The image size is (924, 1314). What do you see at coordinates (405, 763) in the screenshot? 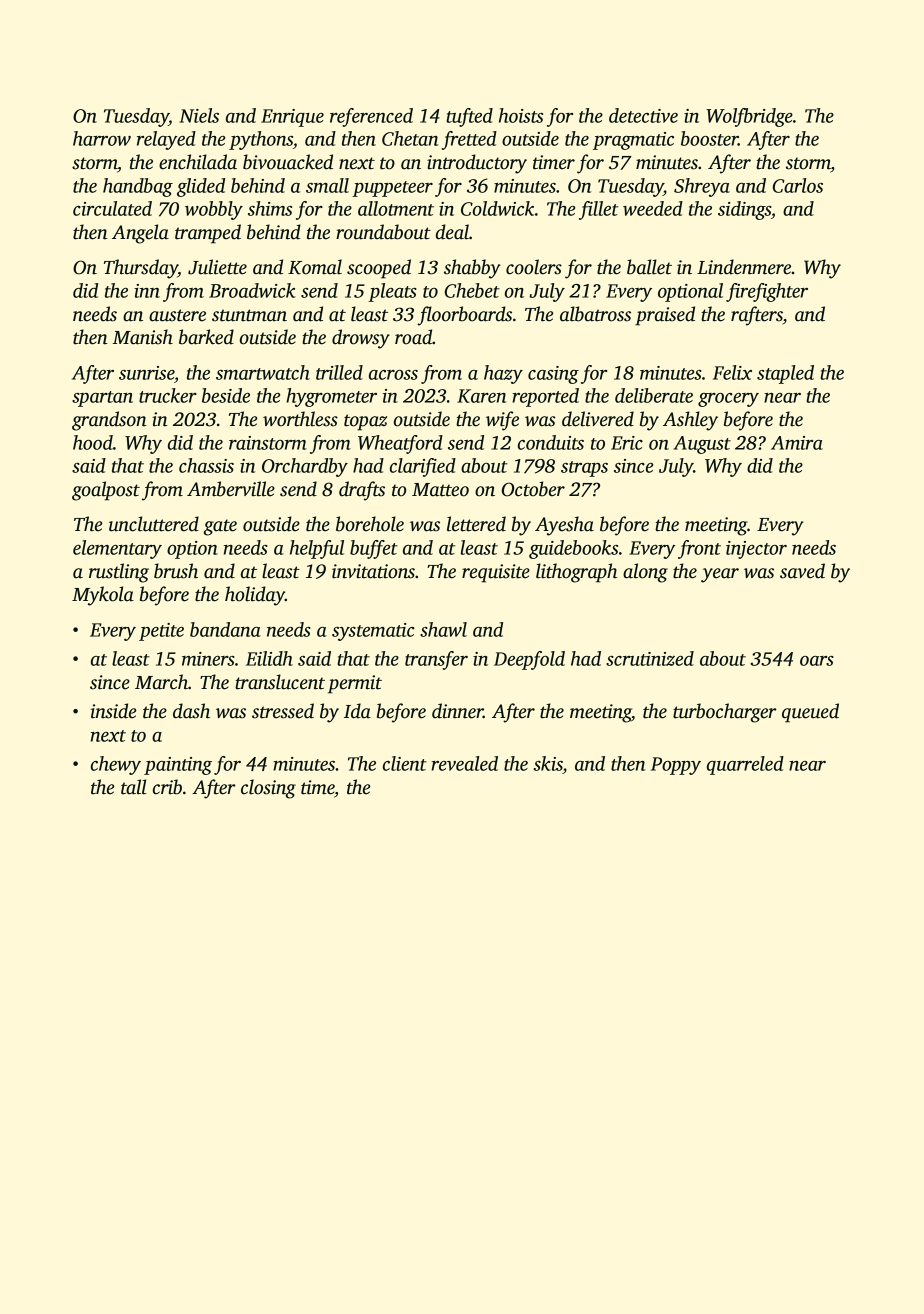
I see `client` at bounding box center [405, 763].
